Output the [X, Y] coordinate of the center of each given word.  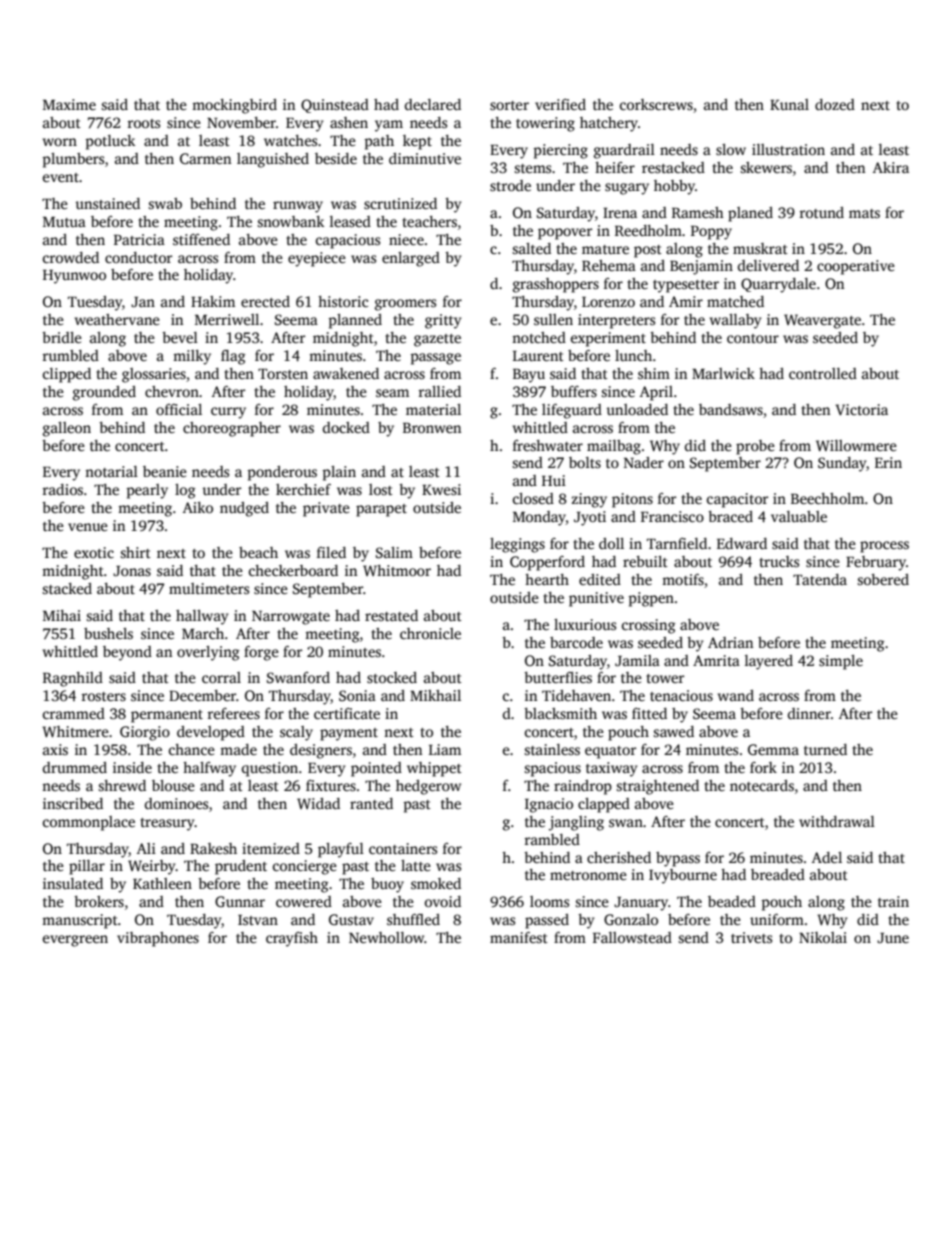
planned [355, 321]
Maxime [69, 104]
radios [63, 489]
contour [753, 338]
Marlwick [723, 373]
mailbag [614, 447]
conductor [138, 257]
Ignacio [549, 805]
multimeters [209, 588]
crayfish [292, 939]
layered [769, 662]
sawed [674, 731]
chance [192, 749]
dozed [835, 104]
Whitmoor [397, 570]
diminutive [425, 158]
